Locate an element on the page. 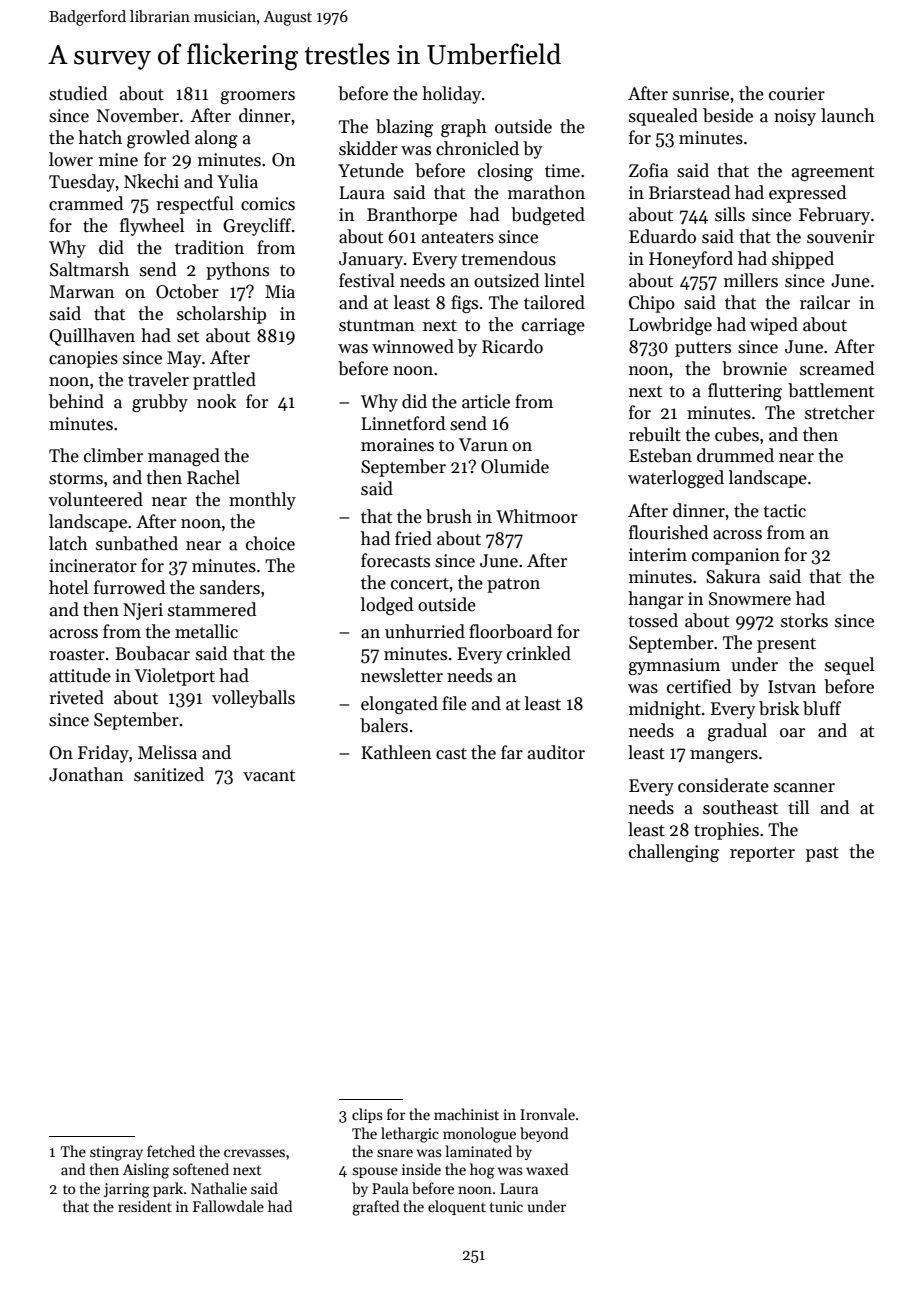 The width and height of the document is (924, 1308). attitude is located at coordinates (80, 675).
